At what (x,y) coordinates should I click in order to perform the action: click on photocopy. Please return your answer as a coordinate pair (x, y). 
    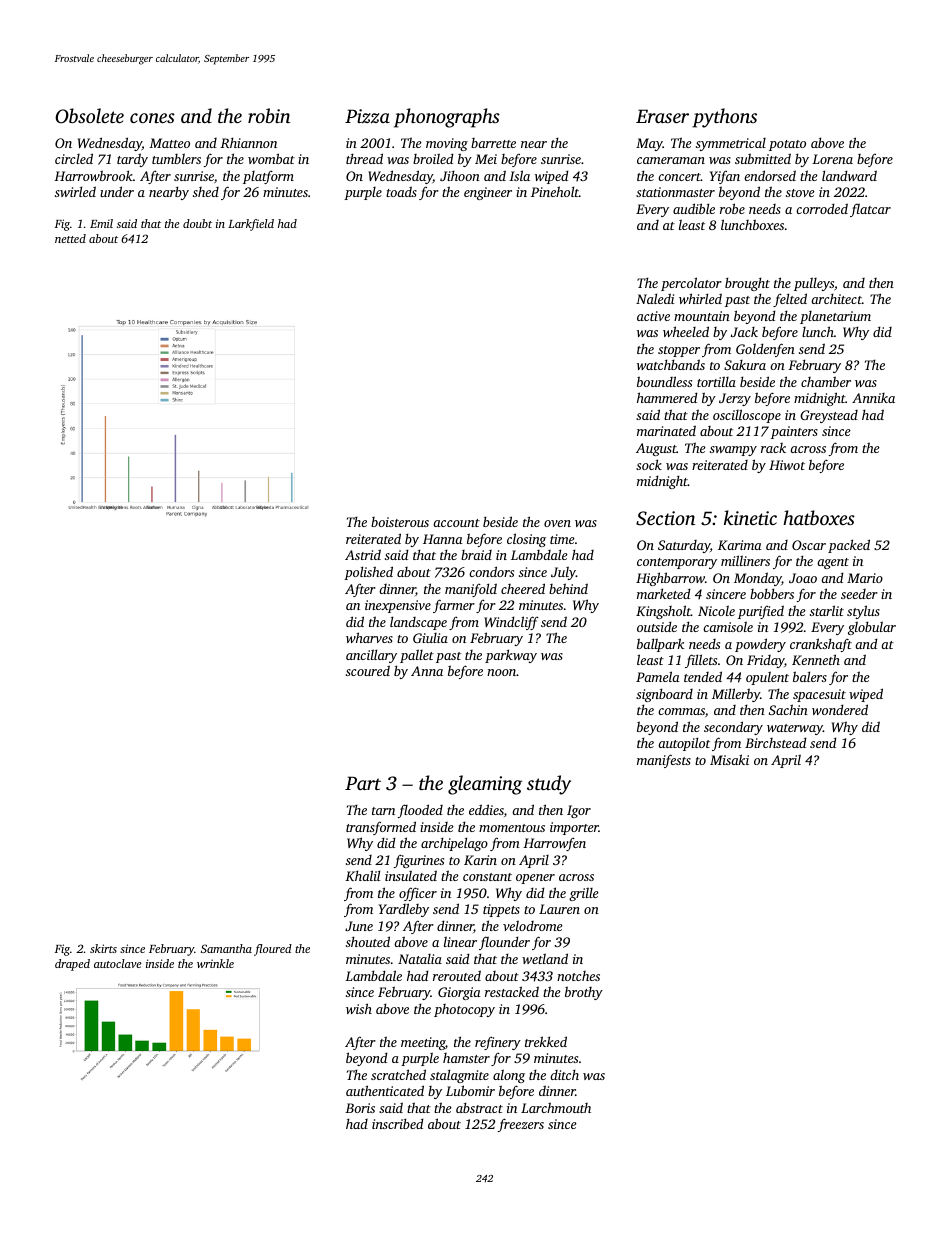
    Looking at the image, I should click on (464, 1010).
